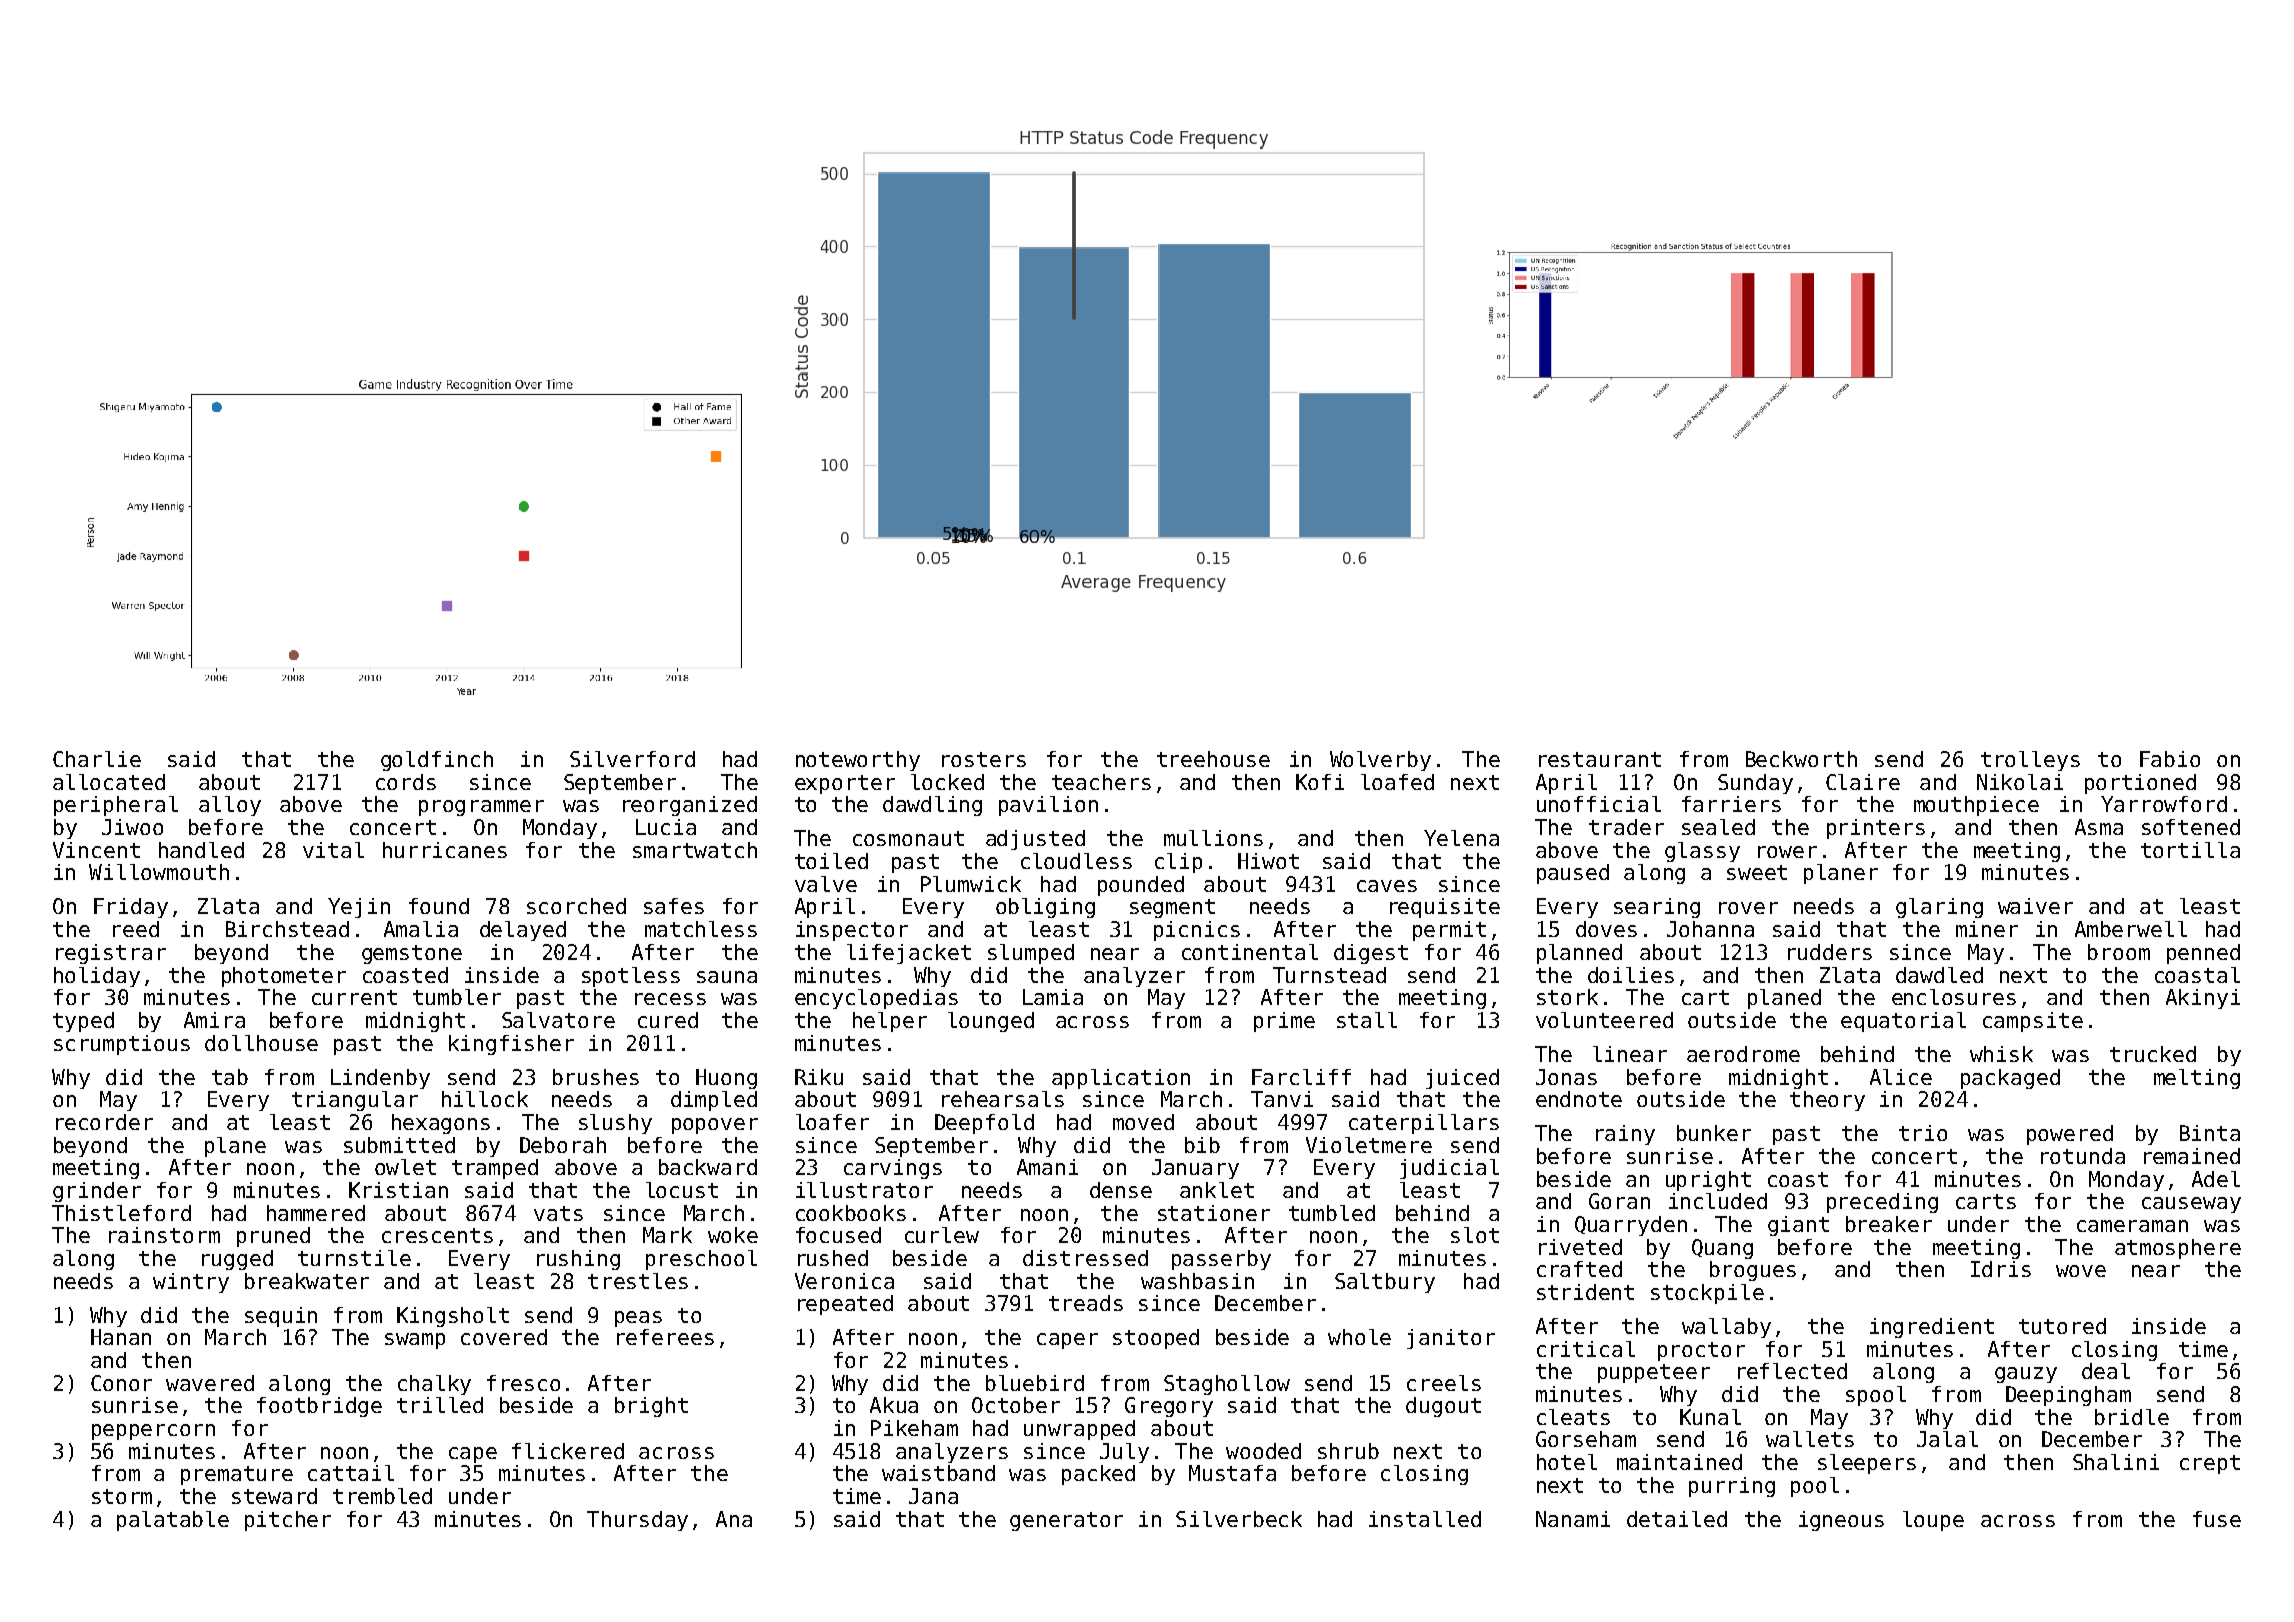  Describe the element at coordinates (97, 1192) in the image. I see `grinder` at that location.
